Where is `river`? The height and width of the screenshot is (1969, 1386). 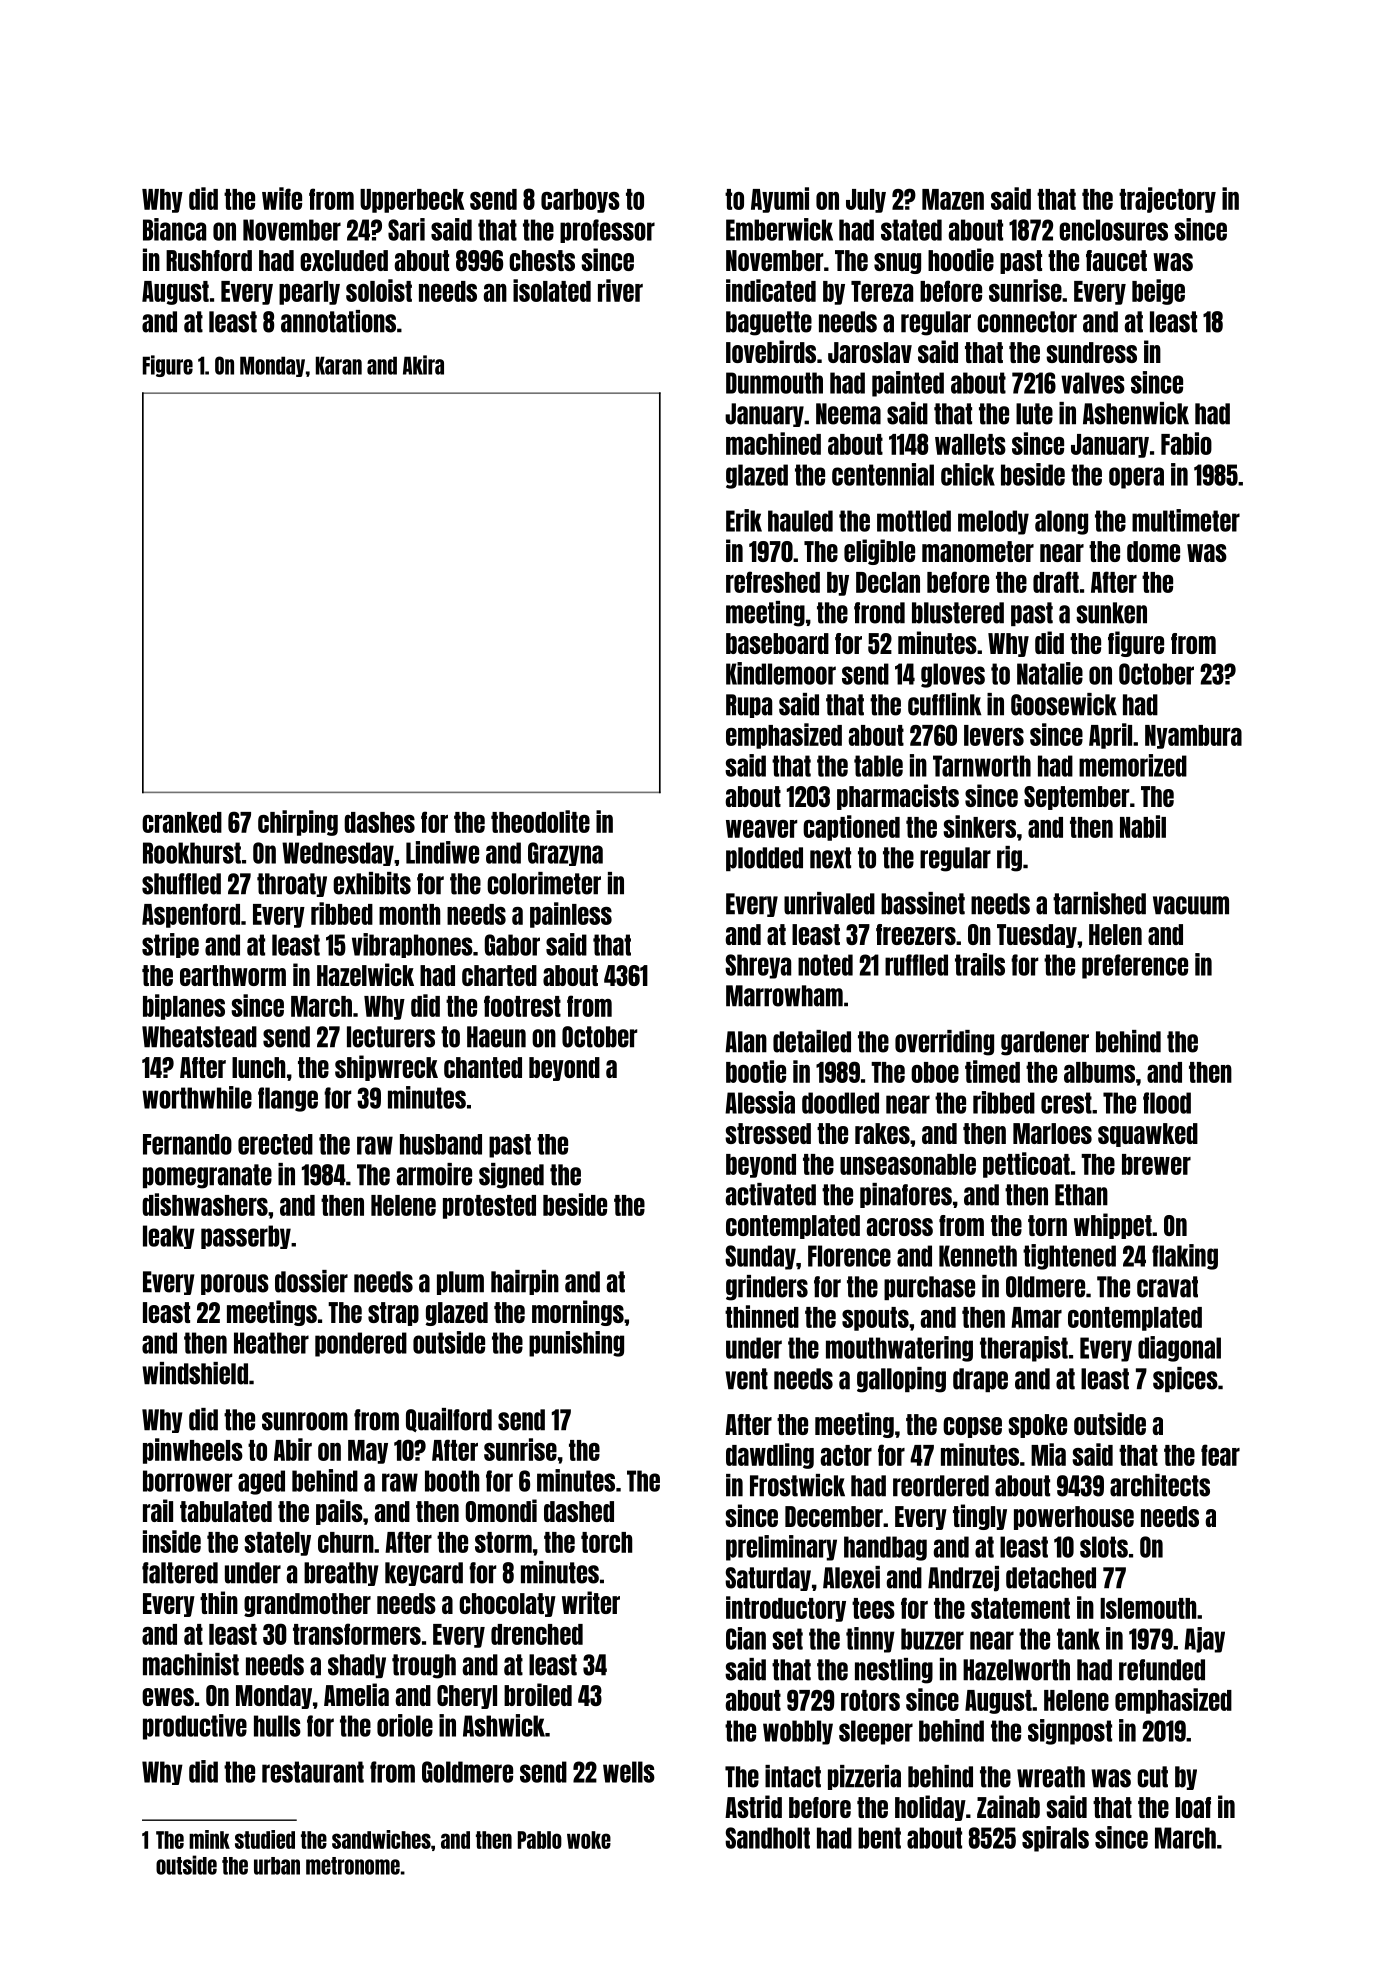 river is located at coordinates (620, 290).
